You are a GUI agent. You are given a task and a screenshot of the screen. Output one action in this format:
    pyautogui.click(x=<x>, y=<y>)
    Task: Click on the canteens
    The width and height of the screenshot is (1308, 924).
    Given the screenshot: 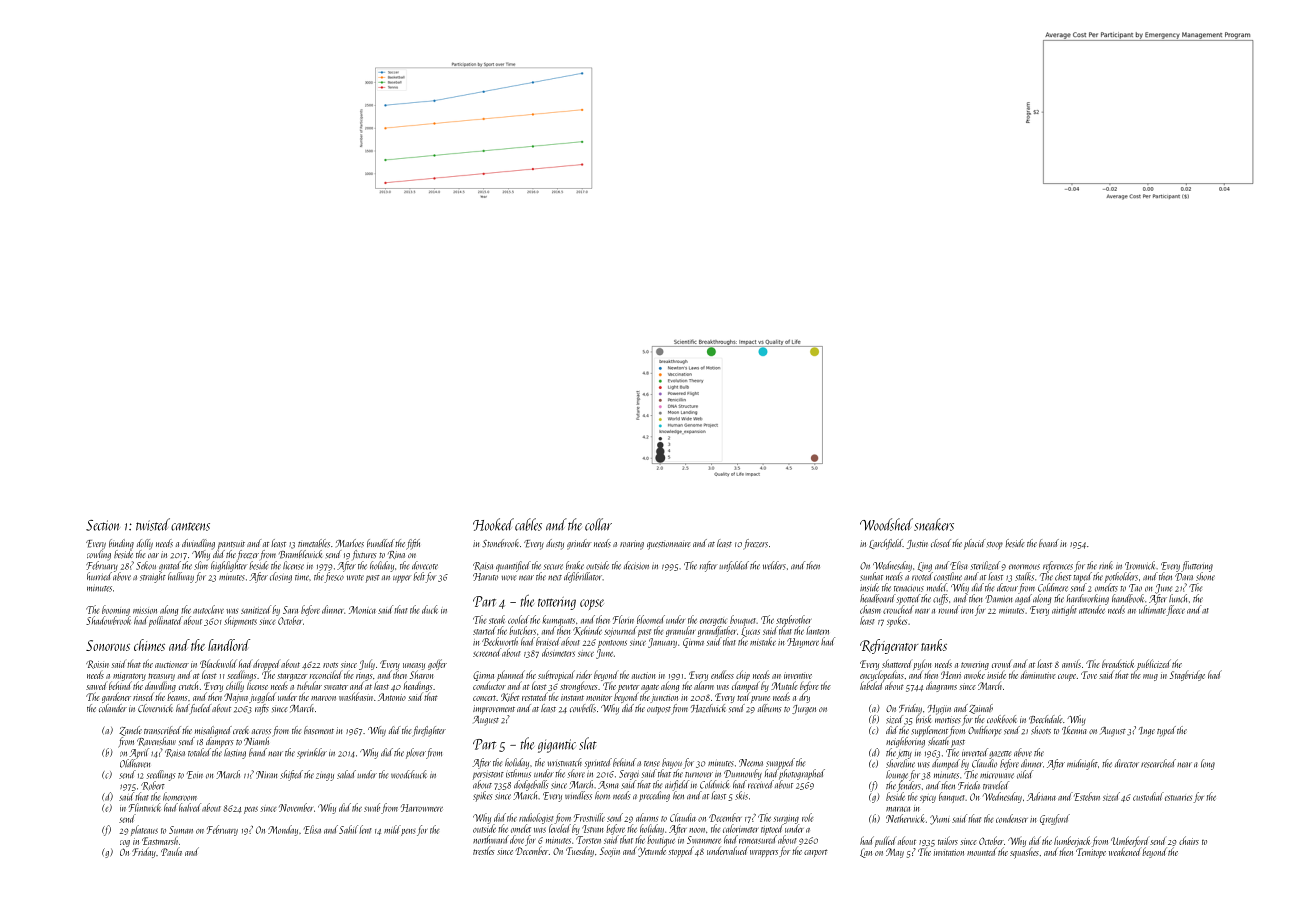 What is the action you would take?
    pyautogui.click(x=190, y=526)
